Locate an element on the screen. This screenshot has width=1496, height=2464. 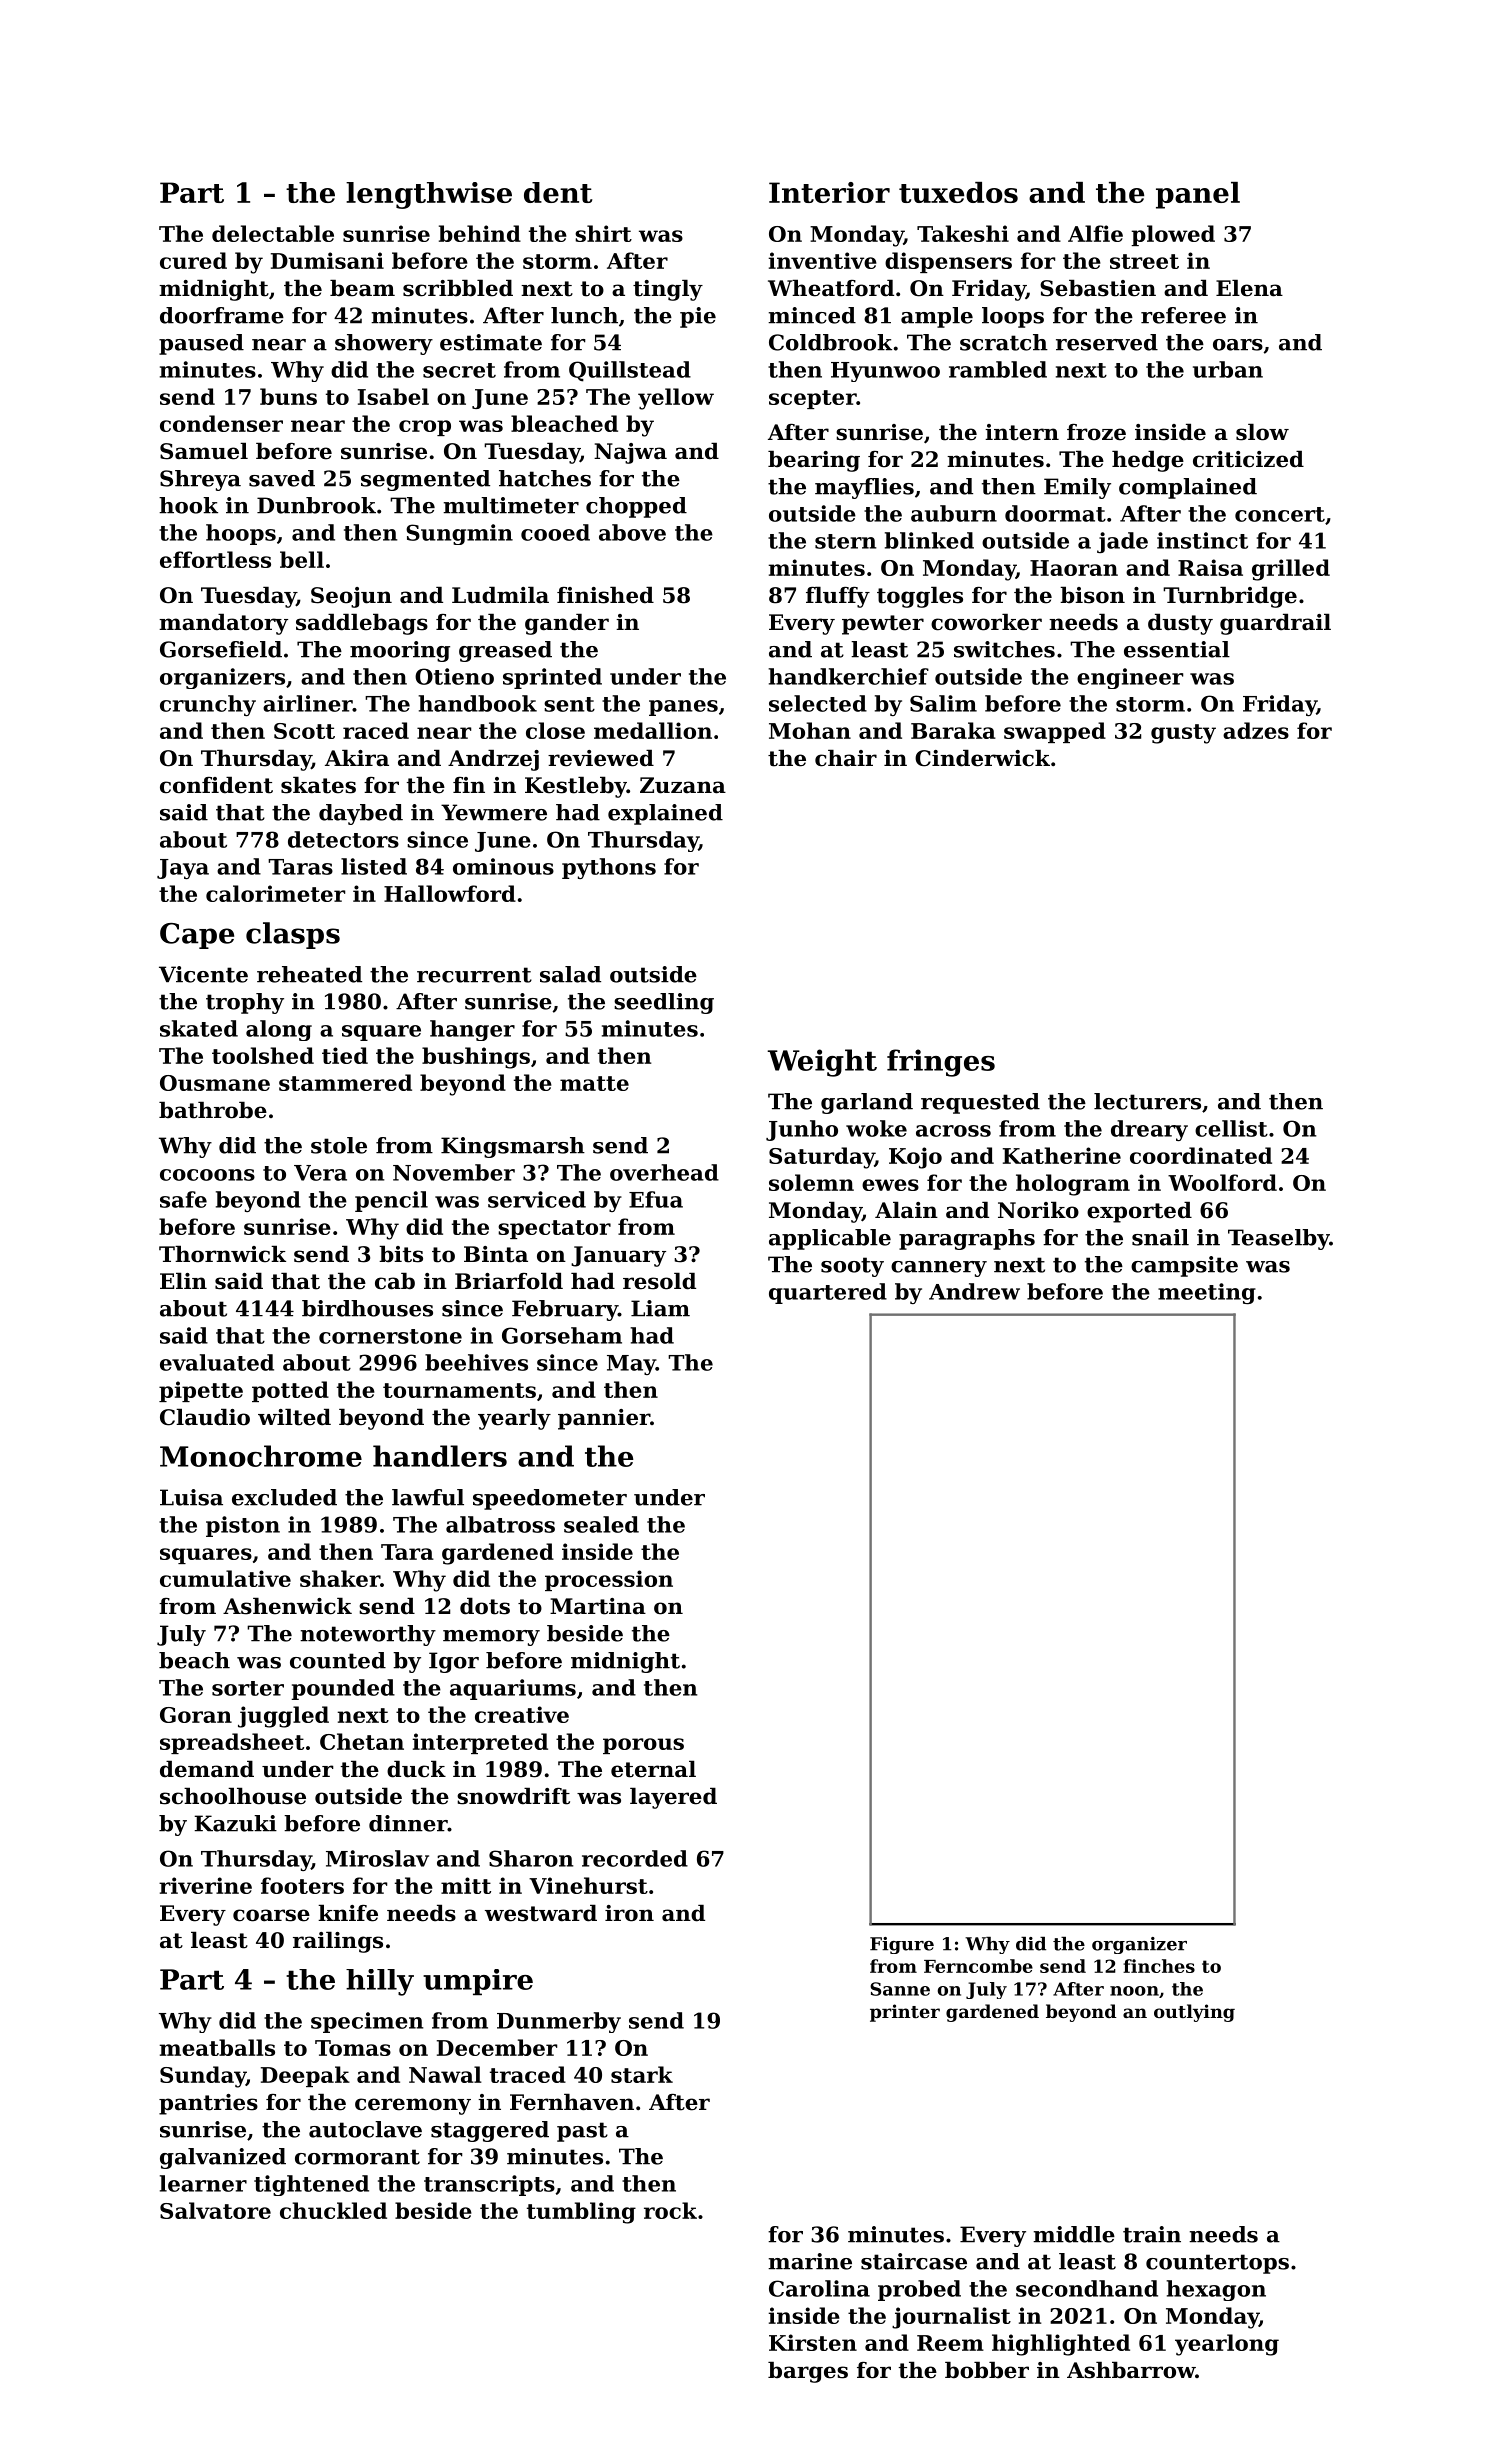
chuckled is located at coordinates (333, 2210).
